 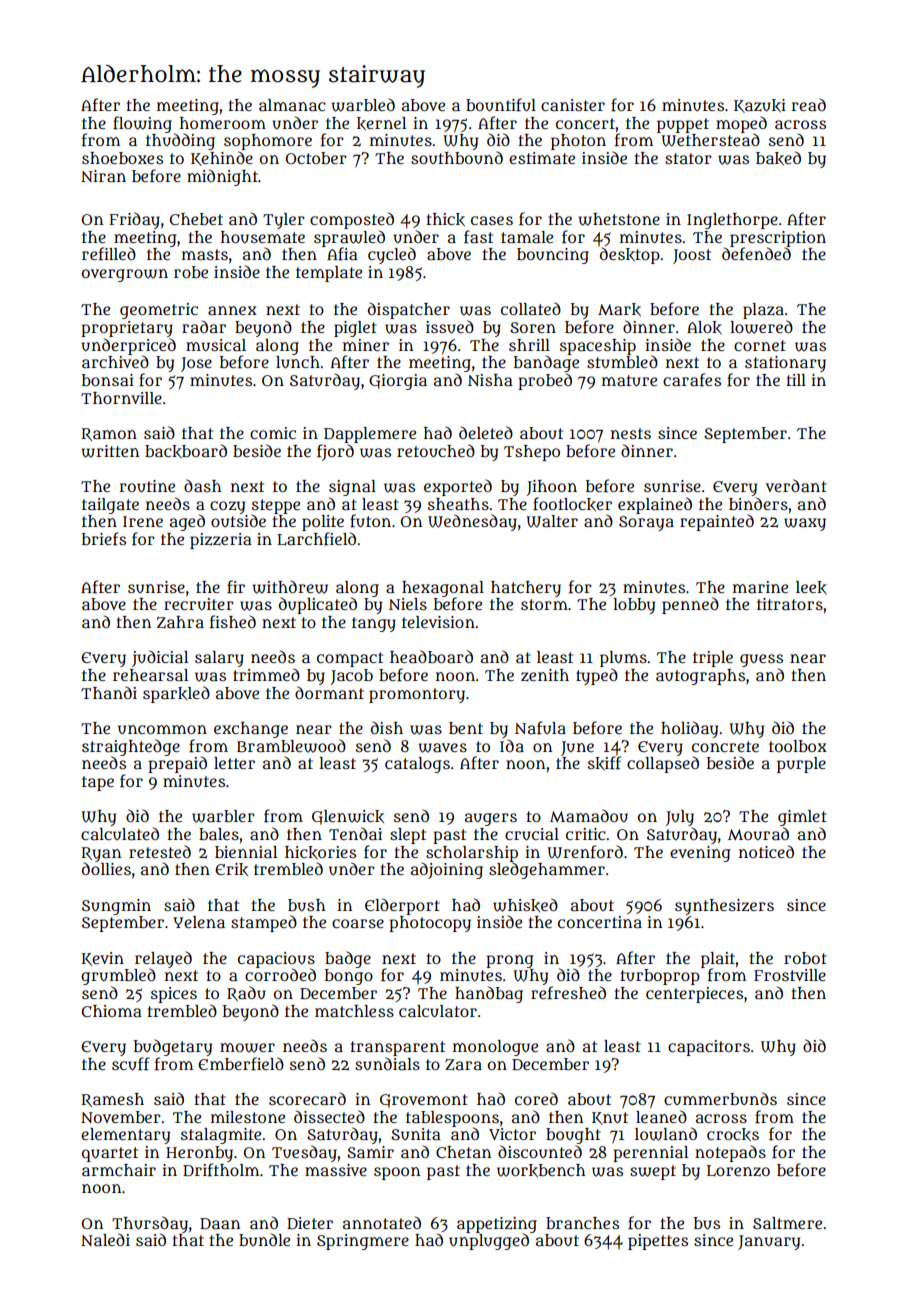 I want to click on lunch, so click(x=298, y=362).
